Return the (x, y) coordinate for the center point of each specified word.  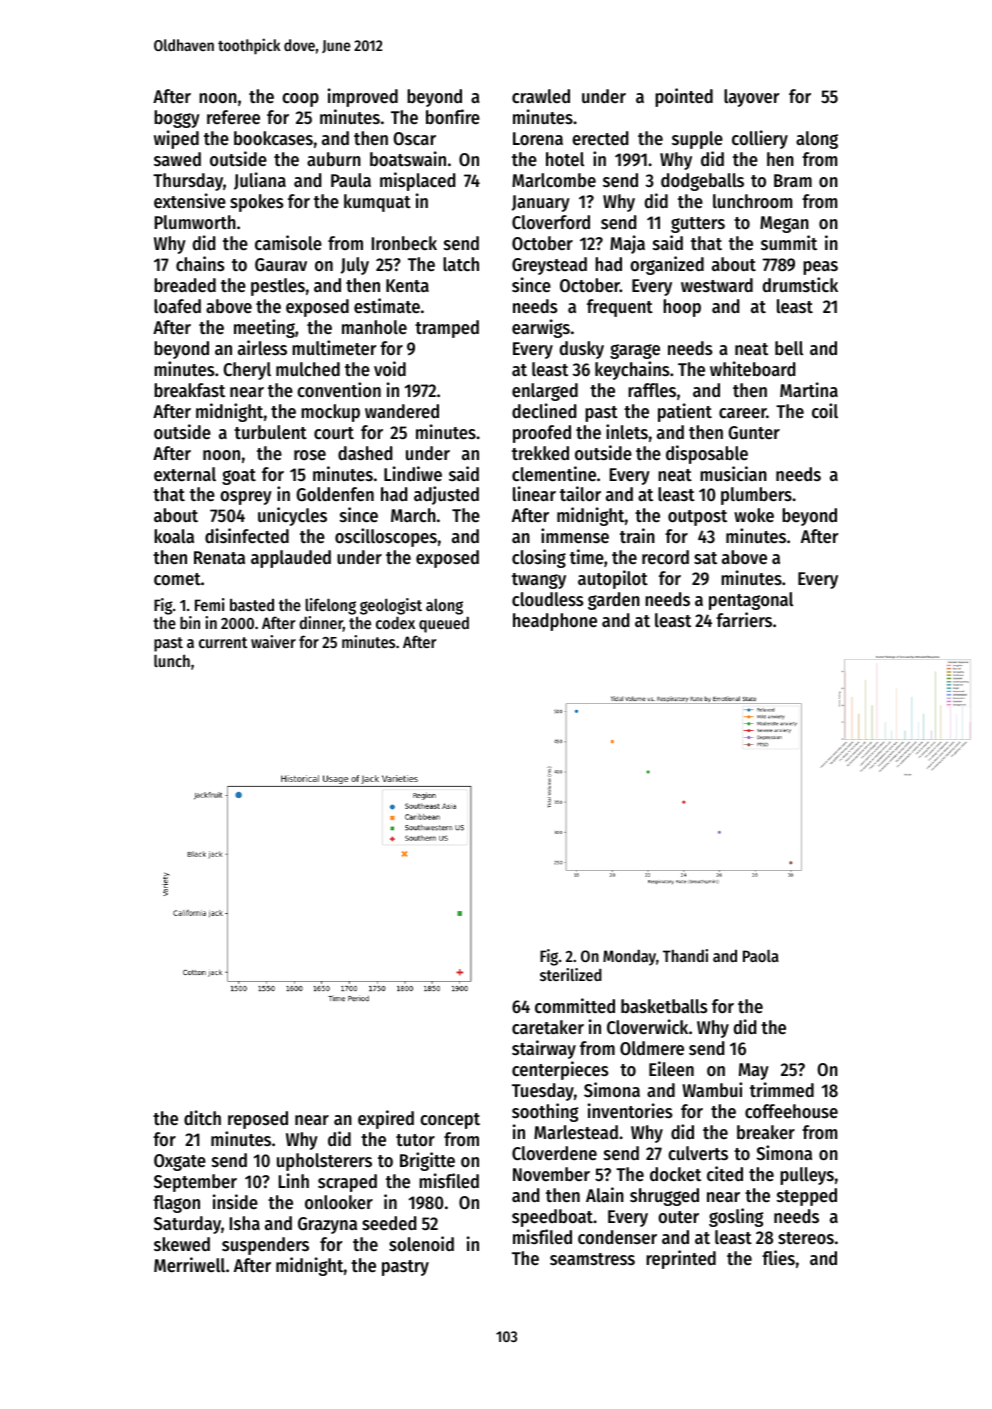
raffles (652, 390)
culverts (698, 1153)
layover (751, 98)
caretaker (548, 1027)
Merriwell (189, 1264)
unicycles (292, 516)
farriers (744, 619)
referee (233, 117)
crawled (541, 96)
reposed (258, 1120)
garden (614, 601)
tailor (580, 493)
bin (190, 622)
